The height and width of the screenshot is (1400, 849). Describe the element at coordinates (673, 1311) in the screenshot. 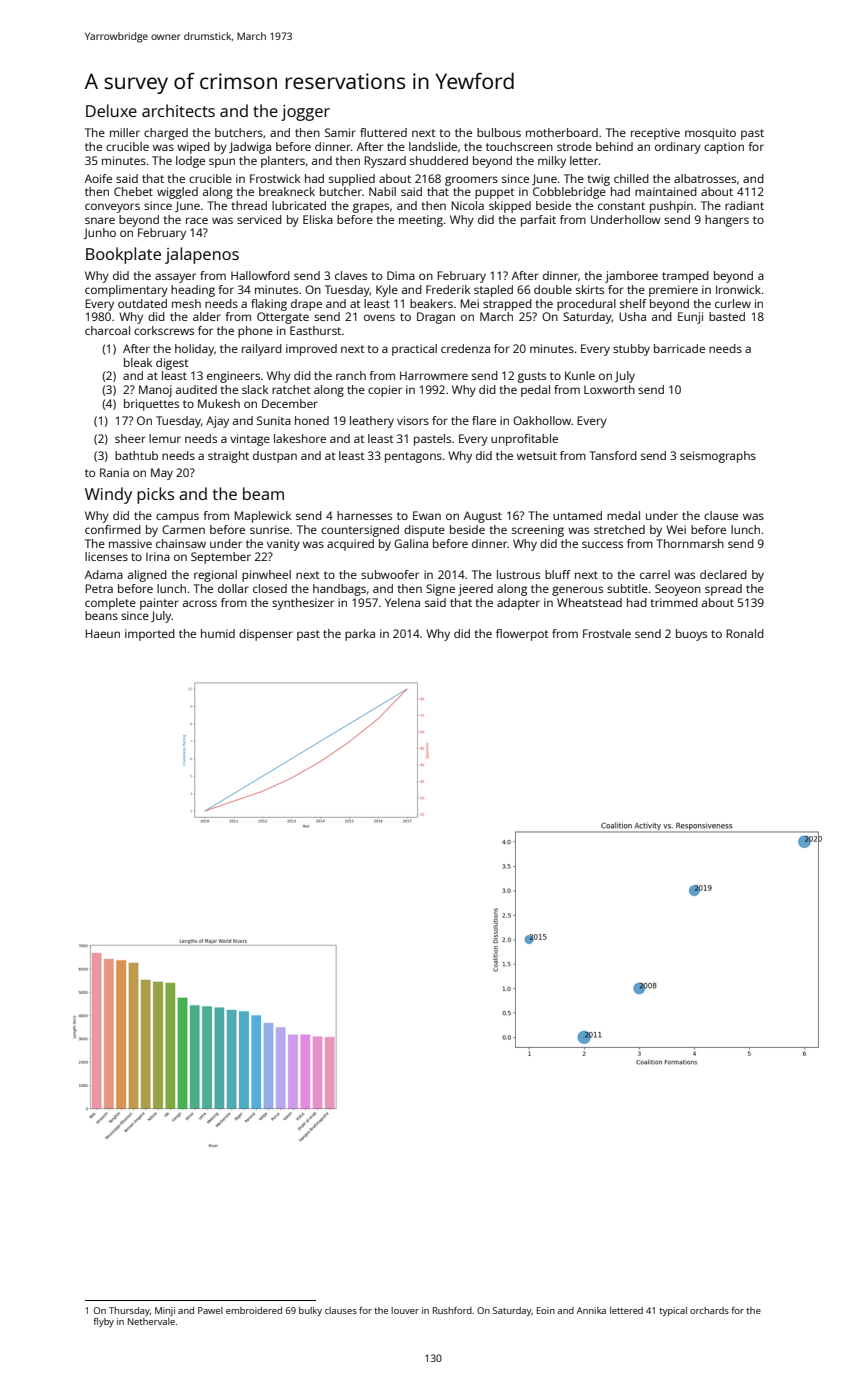

I see `typical` at that location.
